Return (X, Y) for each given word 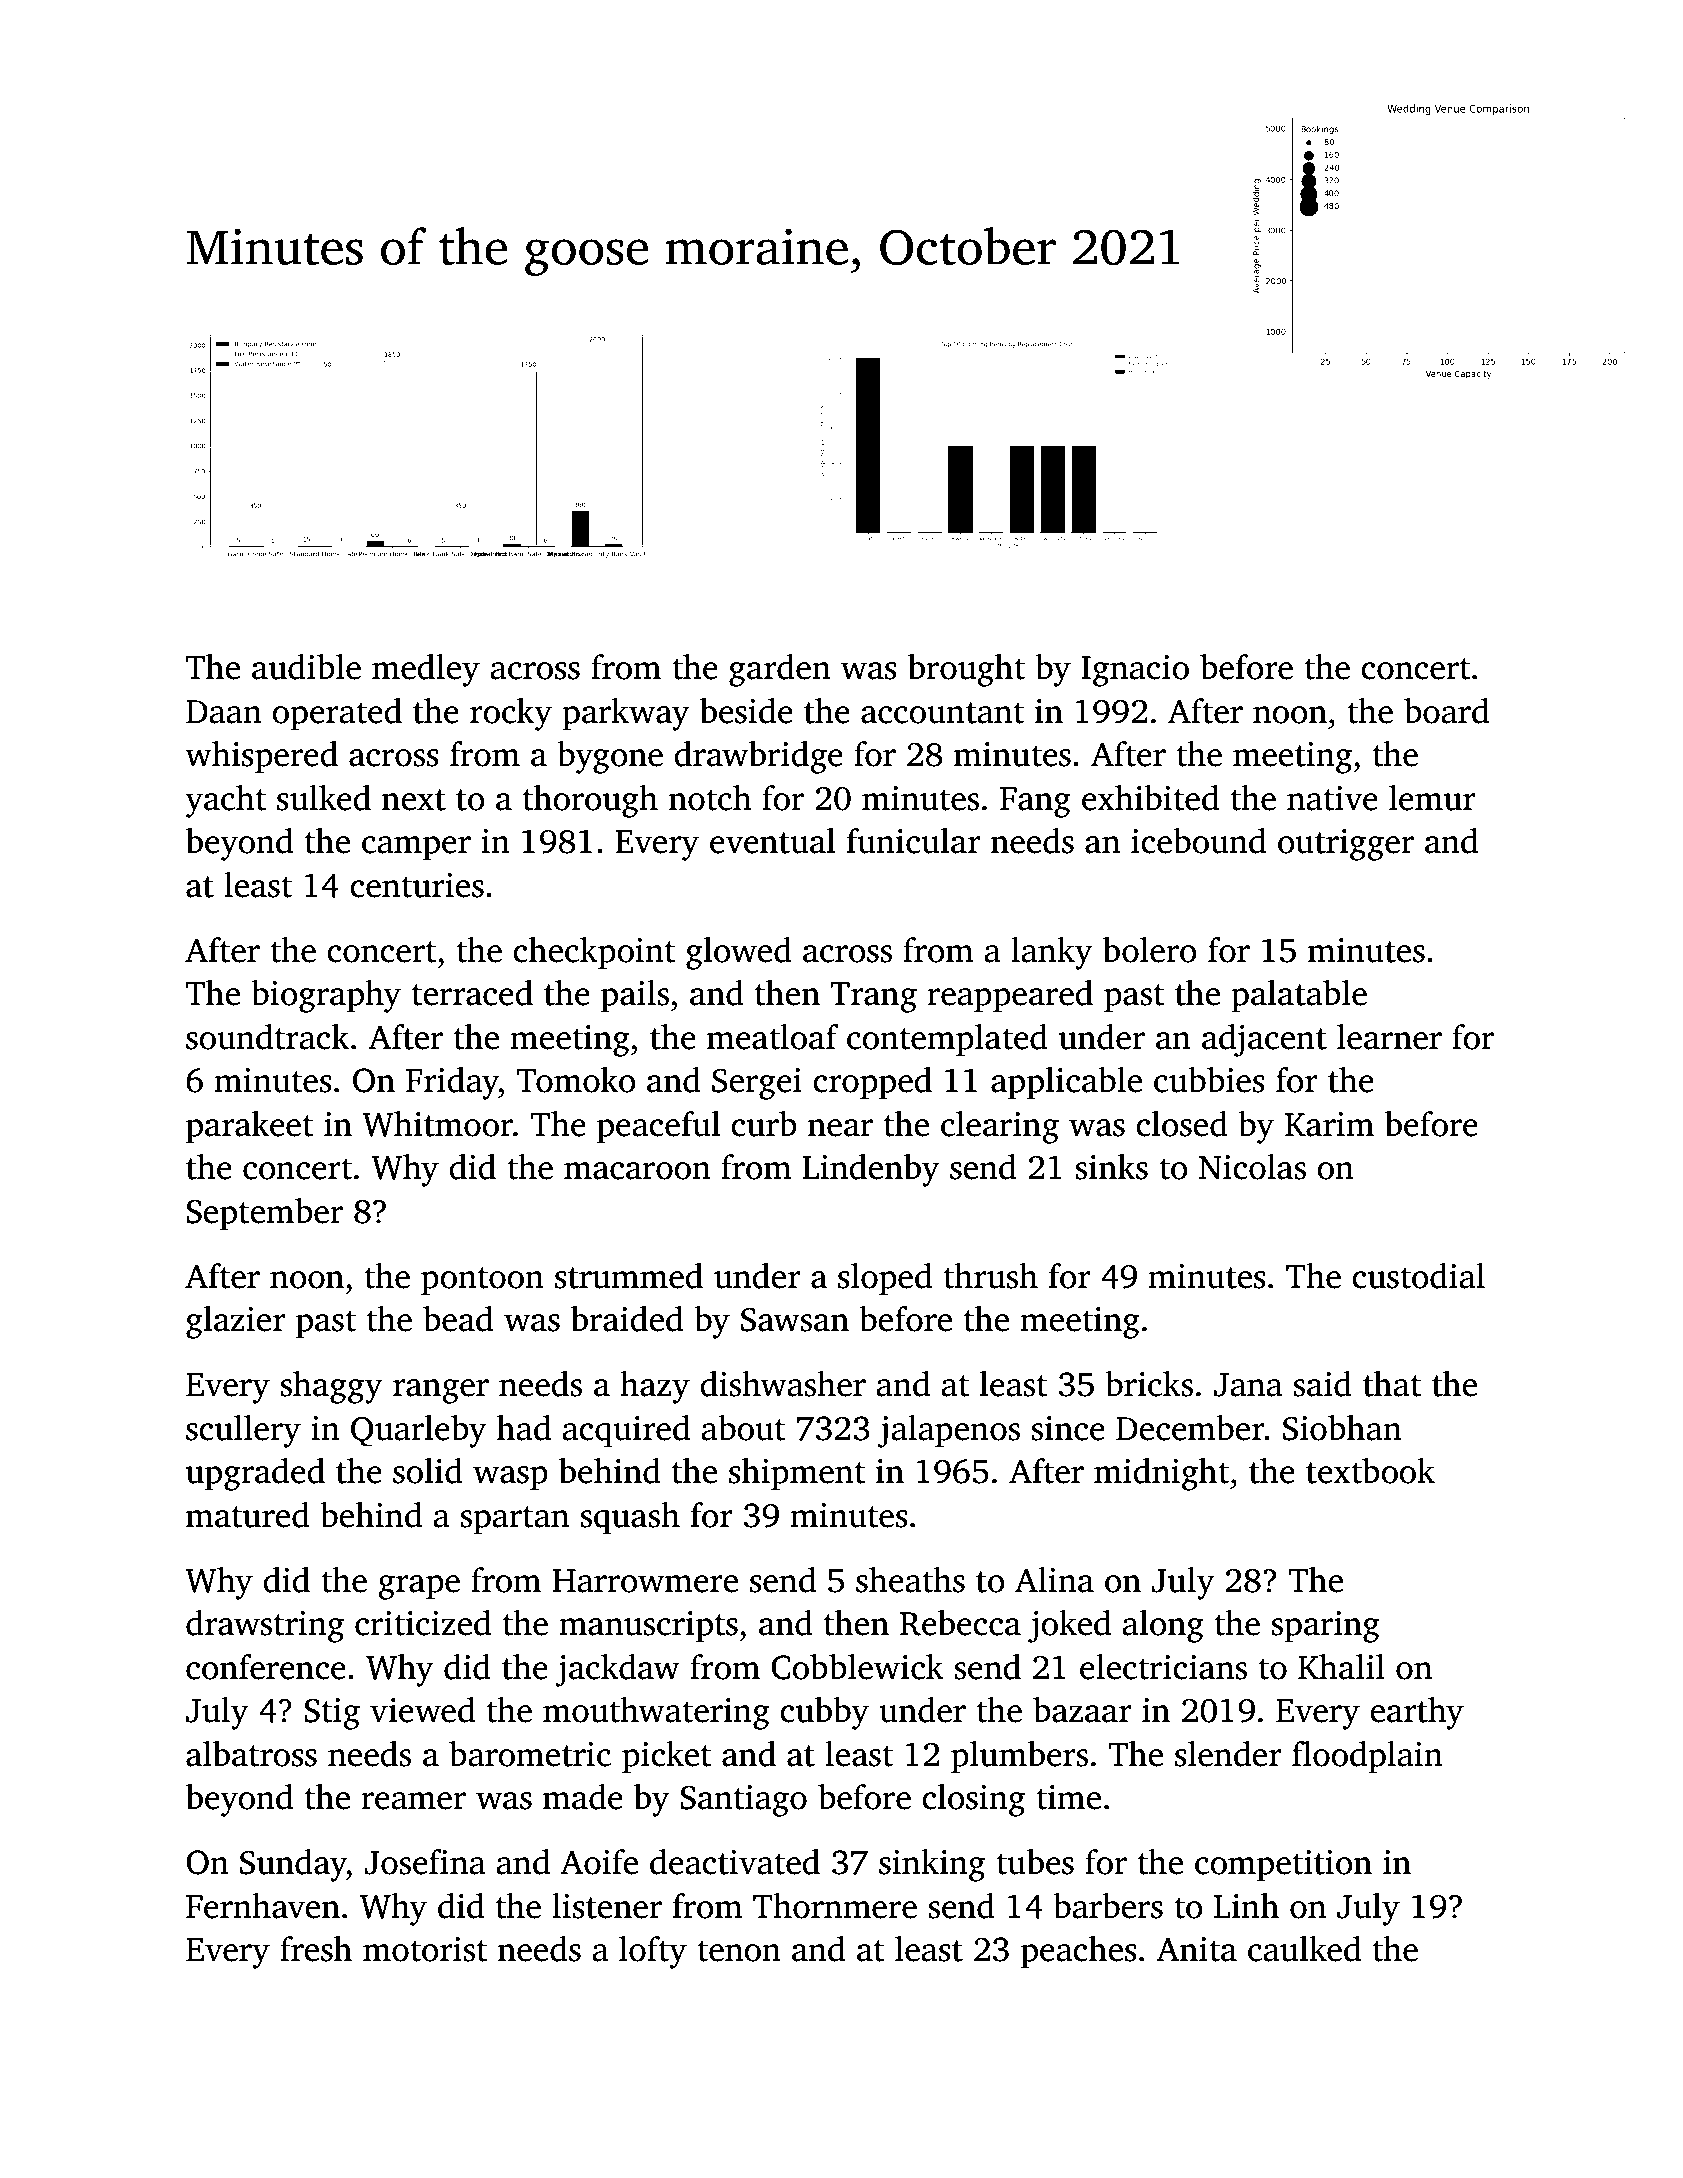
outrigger (1346, 845)
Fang (1035, 802)
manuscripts (648, 1627)
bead (458, 1319)
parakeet (250, 1127)
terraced (472, 993)
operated (337, 714)
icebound (1198, 841)
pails (635, 996)
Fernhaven (263, 1906)
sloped (885, 1279)
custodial (1418, 1276)
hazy (655, 1387)
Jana (1248, 1385)
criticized (423, 1623)
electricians (1163, 1667)
